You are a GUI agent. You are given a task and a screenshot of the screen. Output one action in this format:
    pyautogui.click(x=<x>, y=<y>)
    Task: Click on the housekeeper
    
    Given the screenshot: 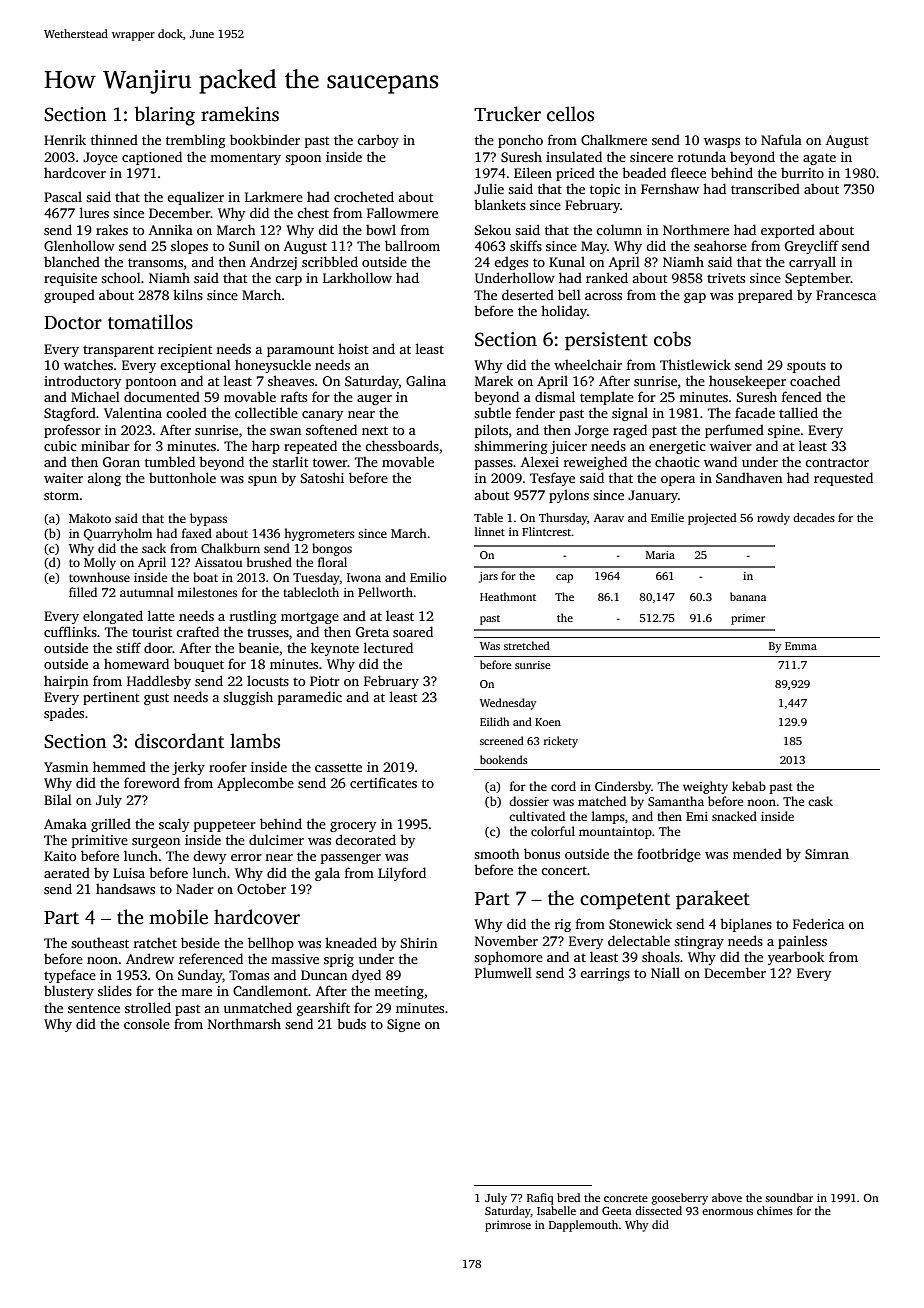 What is the action you would take?
    pyautogui.click(x=747, y=382)
